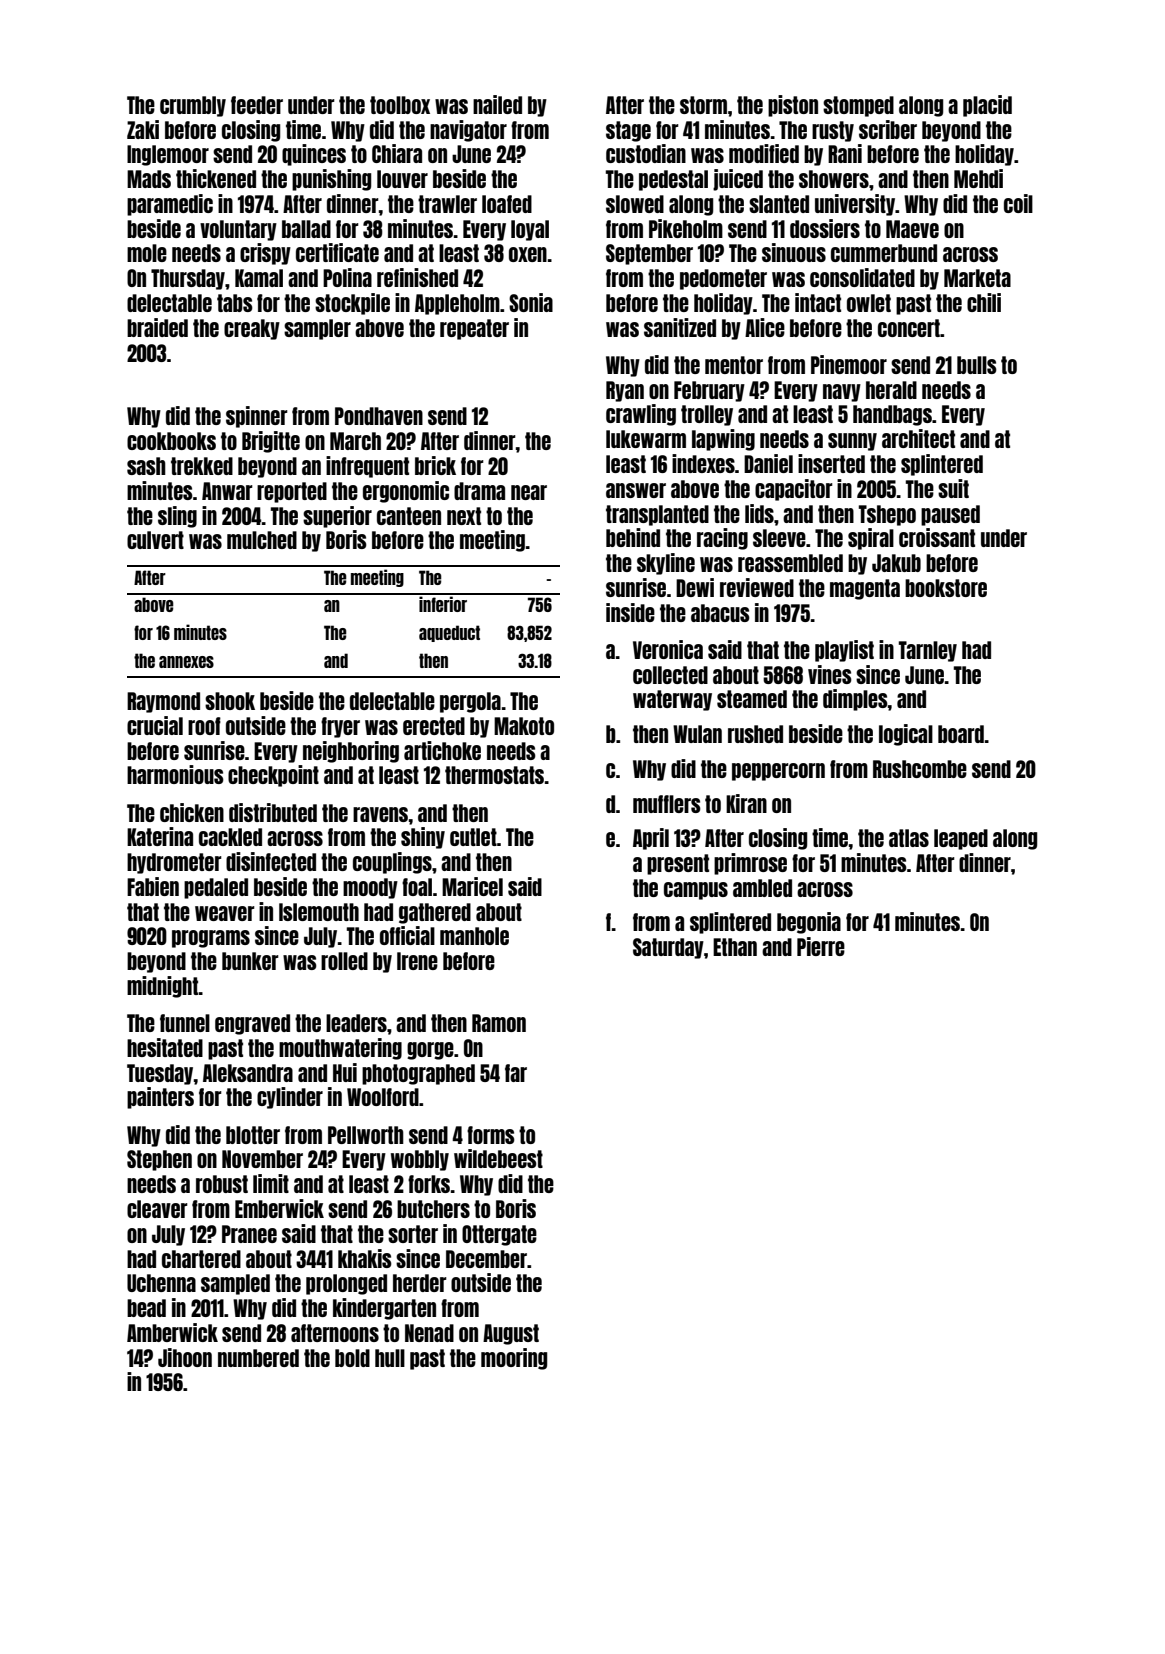 The width and height of the image is (1165, 1654). I want to click on indexes, so click(703, 463).
